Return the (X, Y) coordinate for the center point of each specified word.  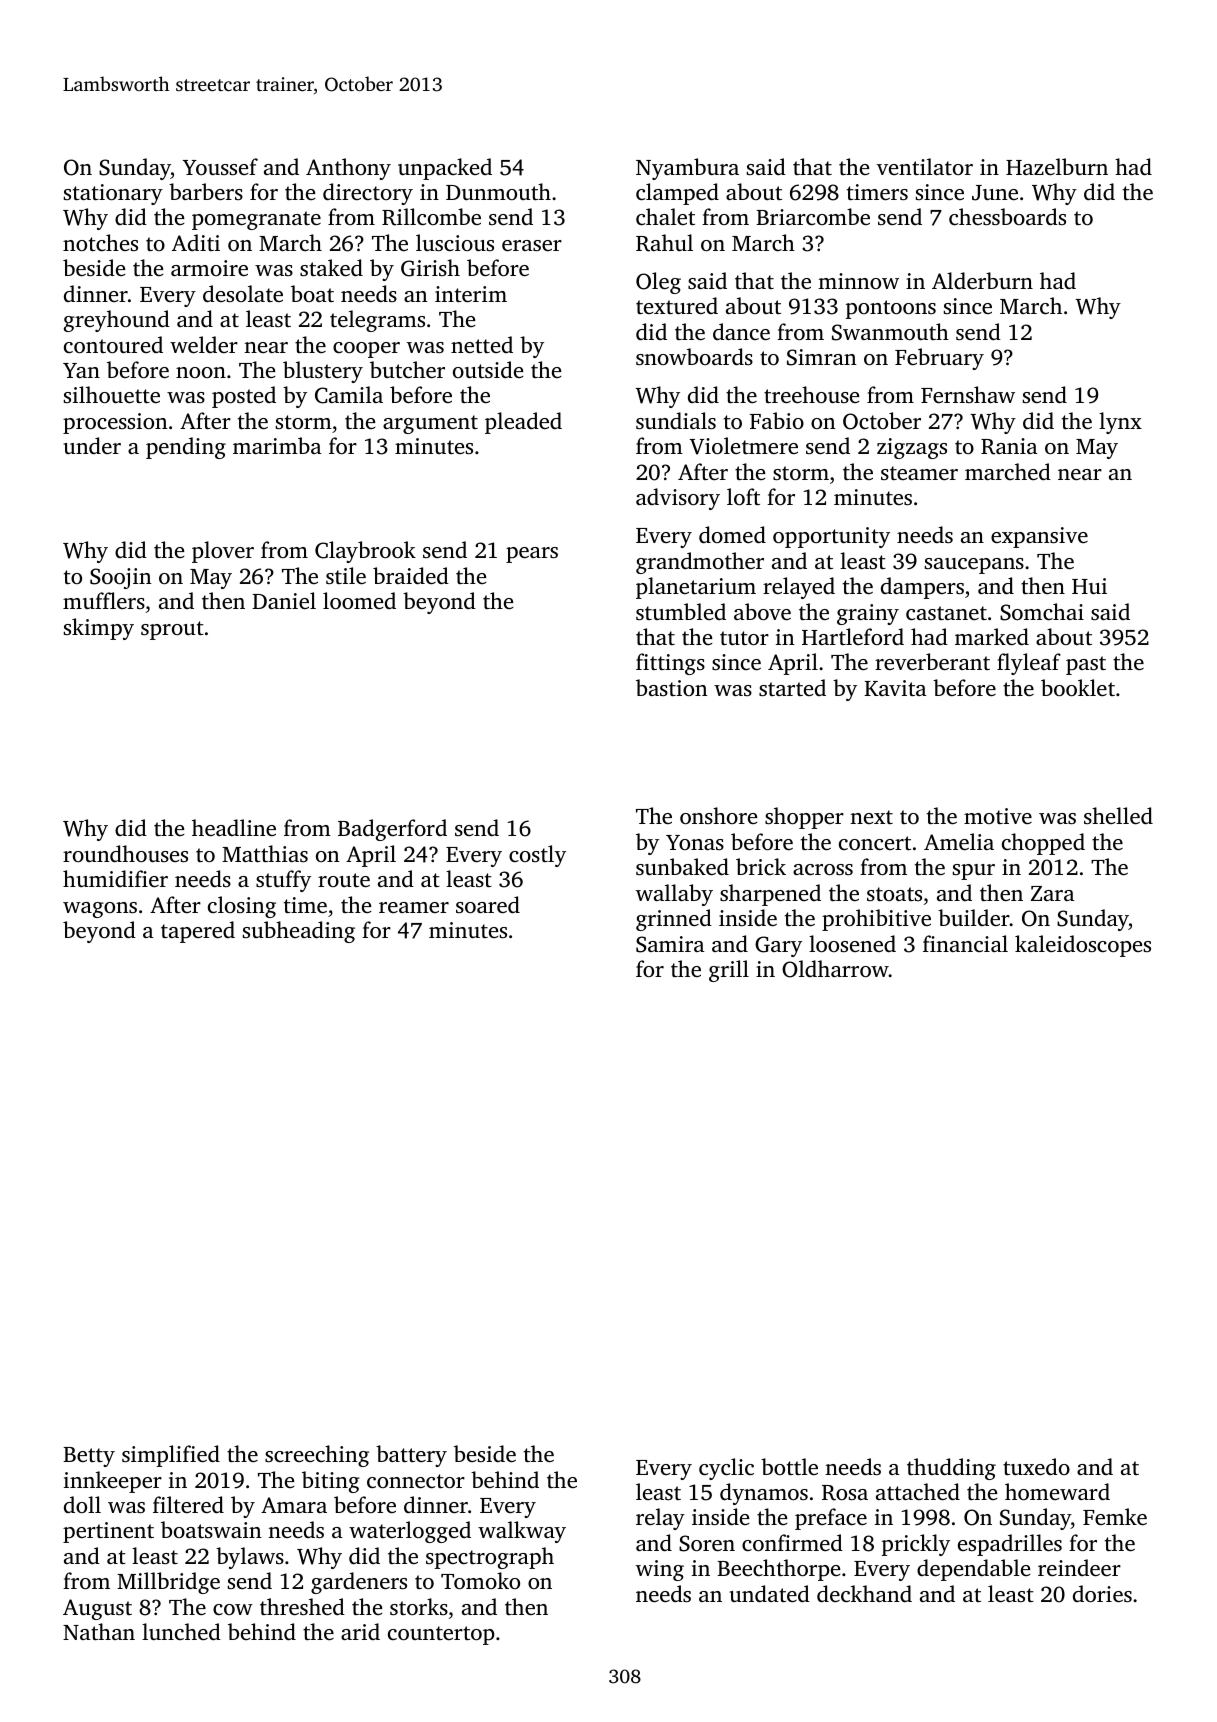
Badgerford (392, 830)
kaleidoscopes (1083, 946)
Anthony (348, 169)
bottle (789, 1466)
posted (244, 397)
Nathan (99, 1631)
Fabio (777, 420)
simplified (171, 1456)
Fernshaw (968, 394)
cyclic (726, 1469)
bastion (672, 687)
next (871, 817)
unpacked (445, 169)
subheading (299, 932)
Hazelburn (1057, 166)
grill (729, 971)
